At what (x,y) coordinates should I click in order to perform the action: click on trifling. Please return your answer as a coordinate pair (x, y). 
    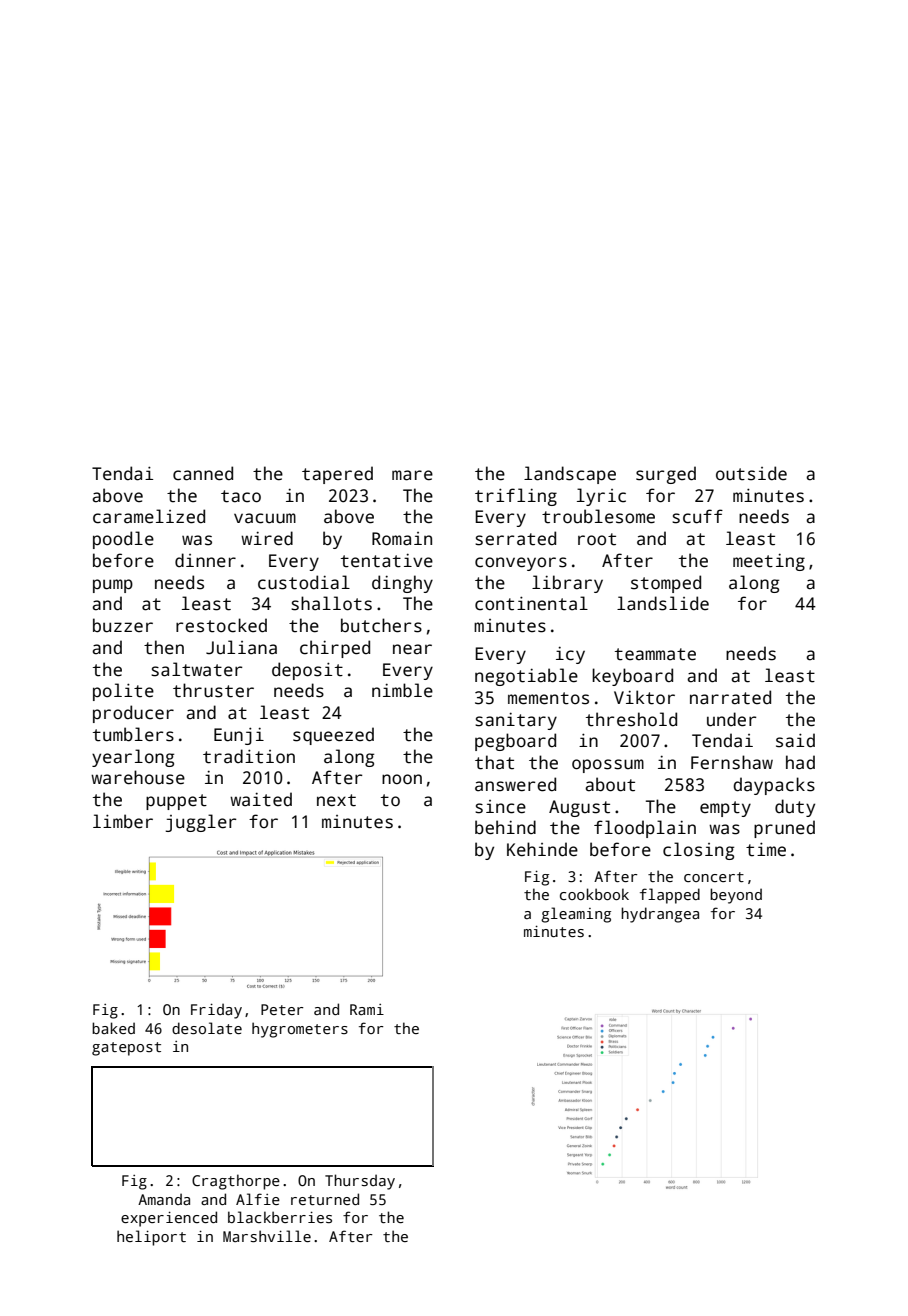
    Looking at the image, I should click on (516, 497).
